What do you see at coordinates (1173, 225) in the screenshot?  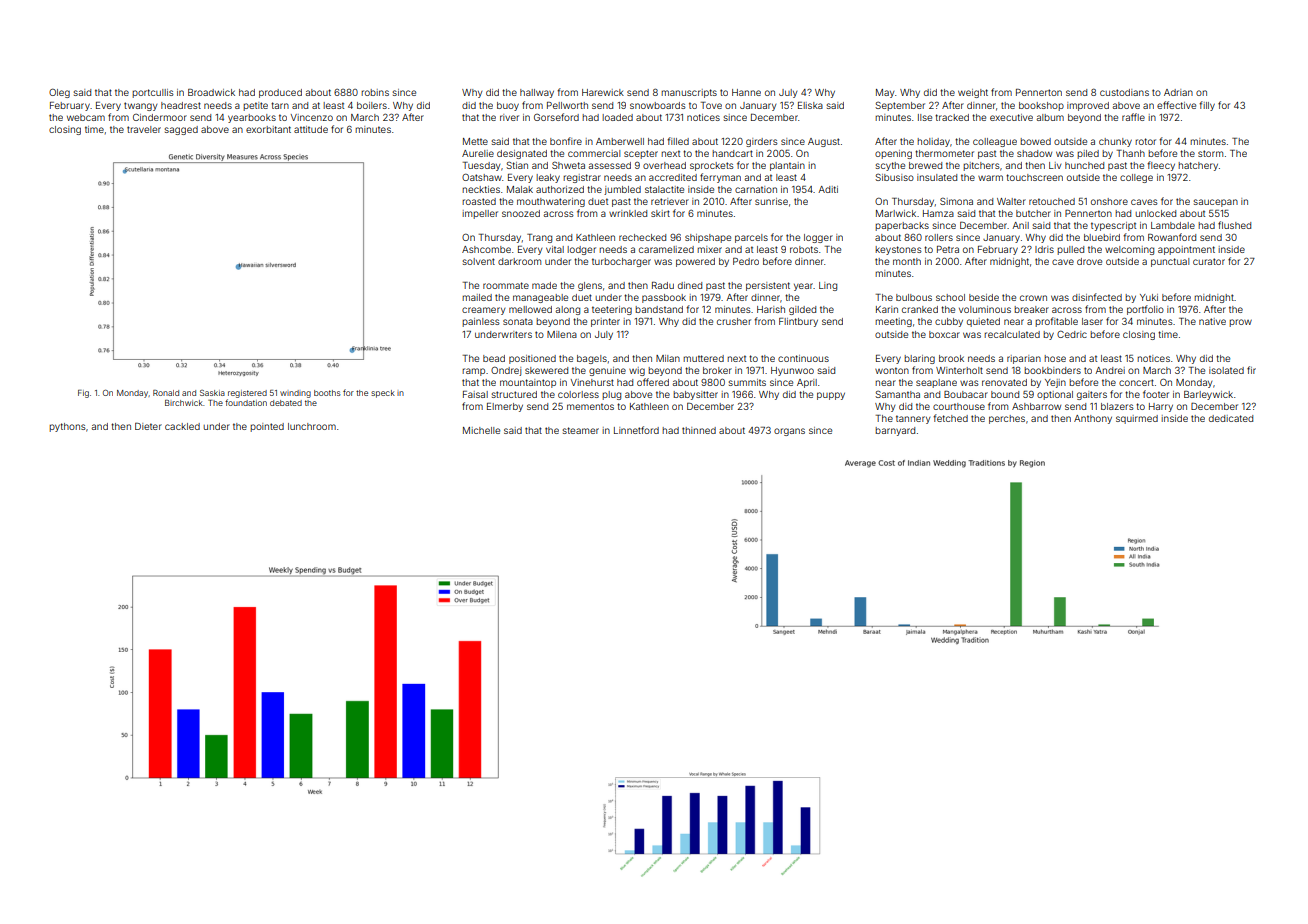 I see `Lambdale` at bounding box center [1173, 225].
